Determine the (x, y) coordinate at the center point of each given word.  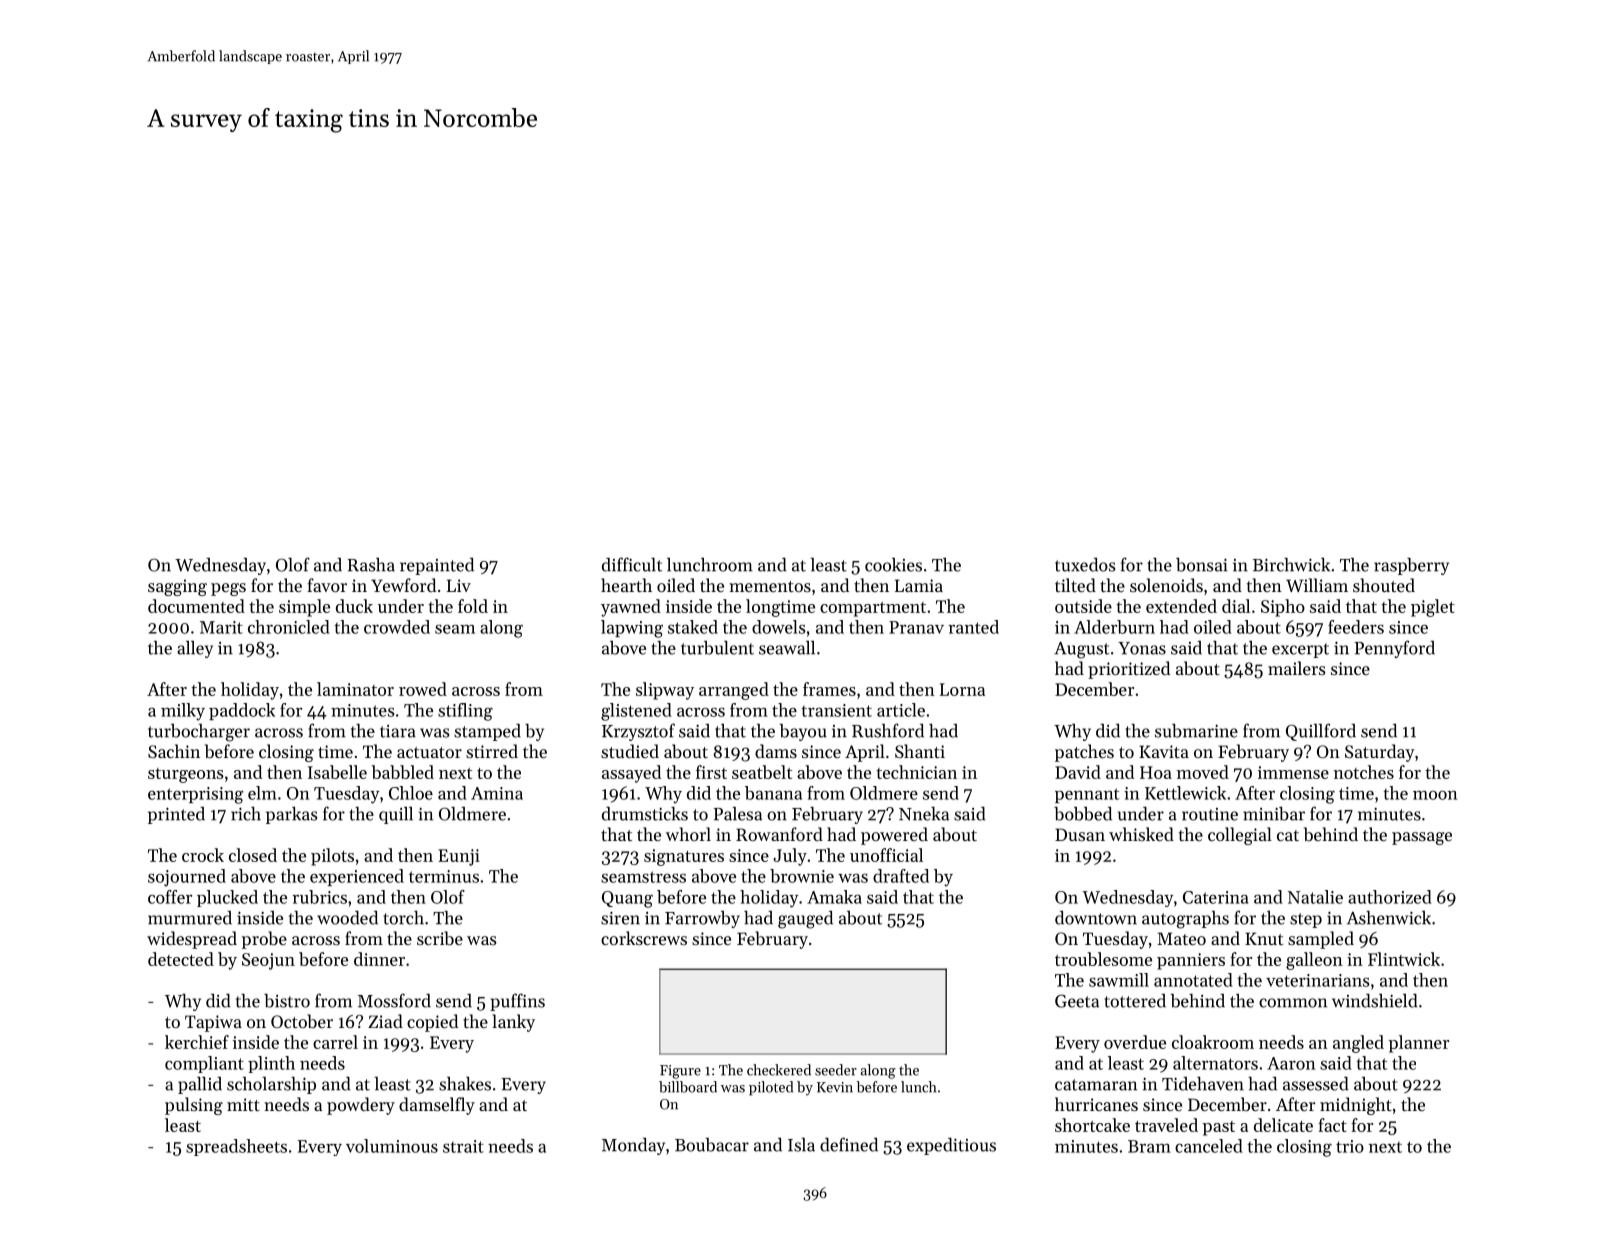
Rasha (371, 565)
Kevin (835, 1087)
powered (894, 836)
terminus (444, 876)
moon (1435, 795)
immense (1293, 772)
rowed (423, 689)
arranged (734, 691)
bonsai (1201, 565)
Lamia (919, 585)
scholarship (271, 1085)
